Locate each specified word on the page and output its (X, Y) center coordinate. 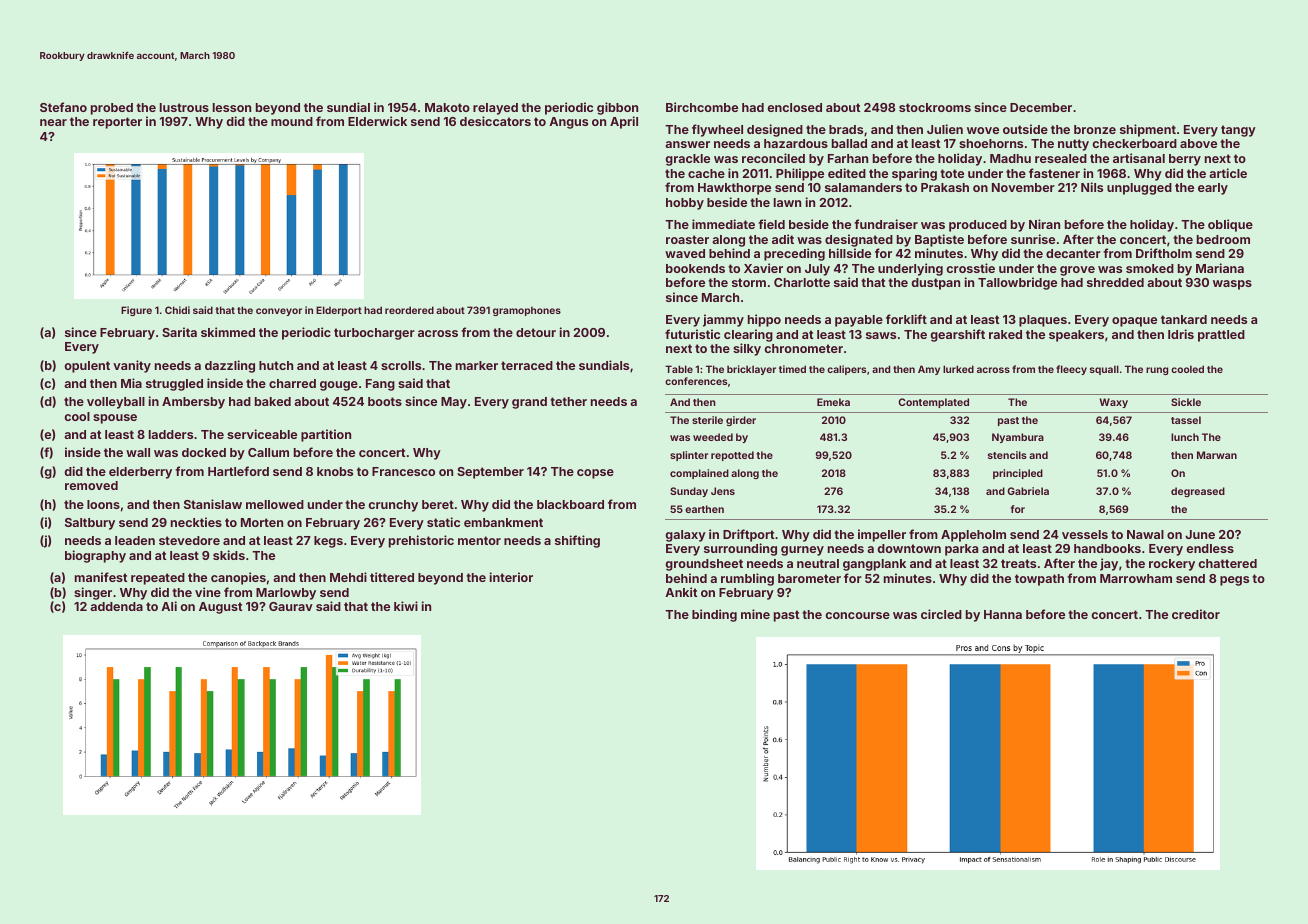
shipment (1148, 130)
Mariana (1220, 268)
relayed (495, 109)
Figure (136, 311)
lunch (1185, 437)
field (771, 224)
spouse (115, 419)
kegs (328, 542)
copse (595, 474)
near (53, 122)
